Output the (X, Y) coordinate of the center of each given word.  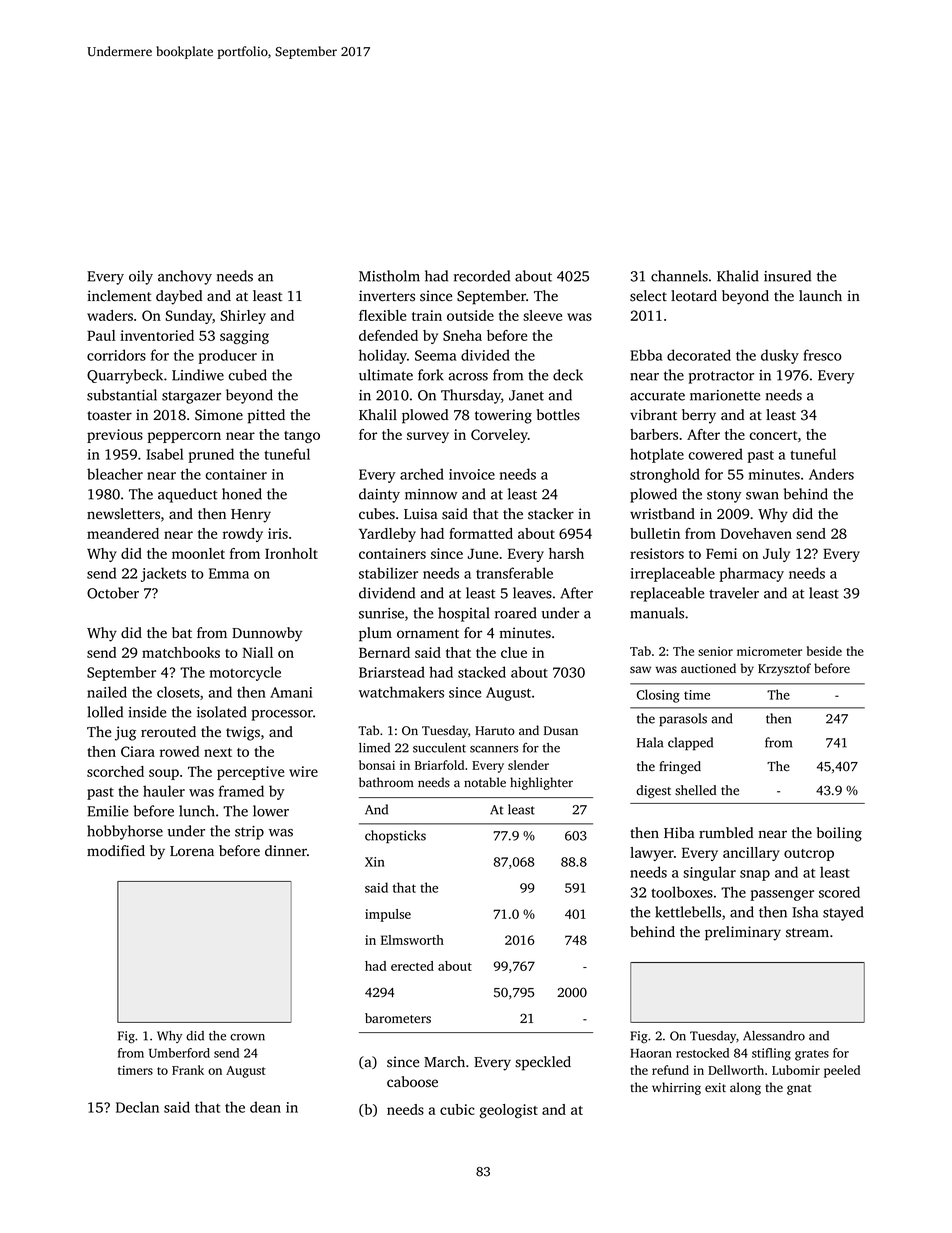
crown (247, 1037)
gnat (799, 1089)
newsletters (123, 514)
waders (110, 315)
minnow (431, 494)
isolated (222, 712)
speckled (543, 1063)
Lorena (192, 851)
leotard (694, 296)
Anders (831, 474)
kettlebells (688, 912)
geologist (509, 1111)
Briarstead (392, 672)
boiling (839, 834)
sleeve (542, 315)
